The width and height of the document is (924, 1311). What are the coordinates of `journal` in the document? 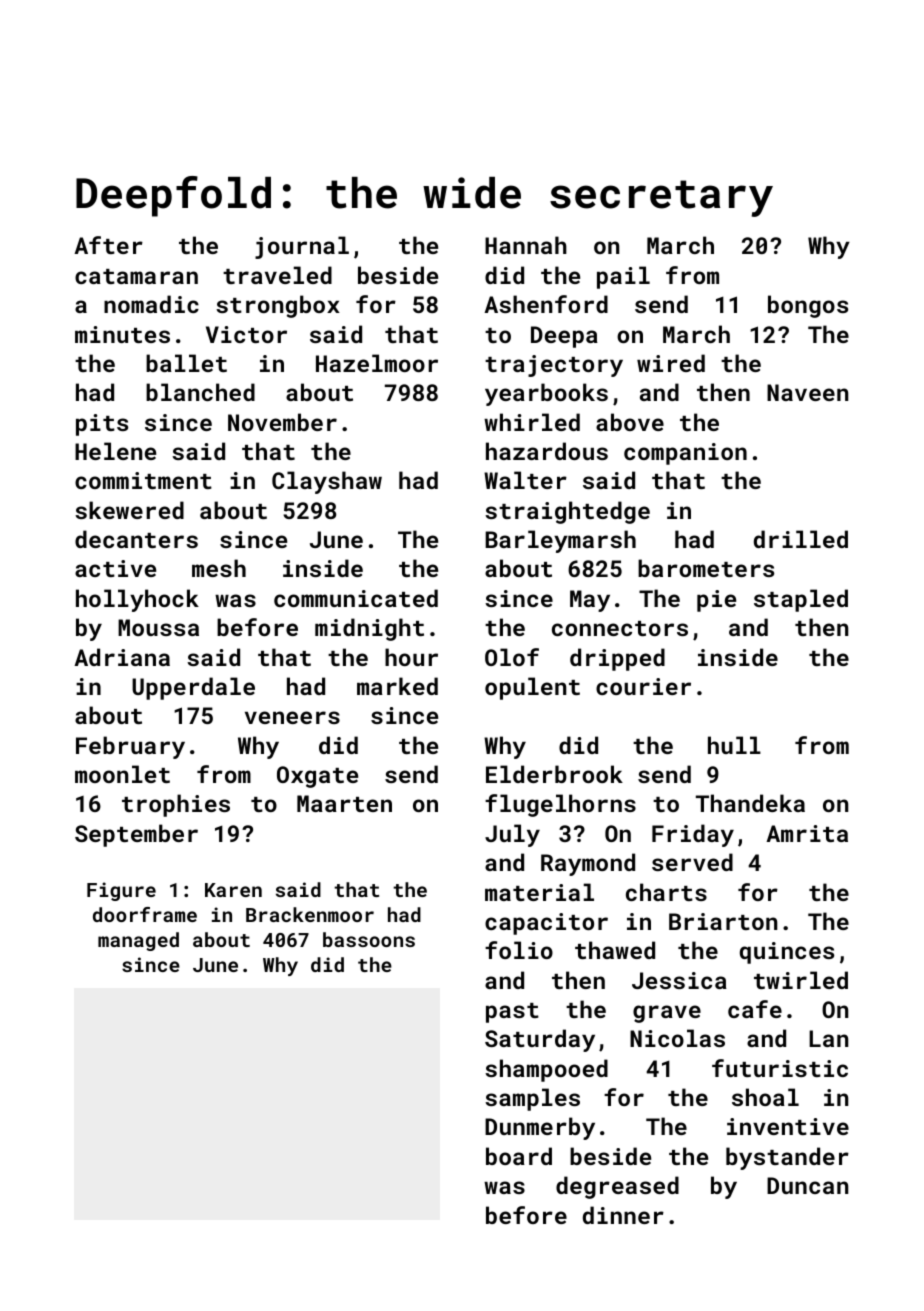 It's located at (302, 247).
